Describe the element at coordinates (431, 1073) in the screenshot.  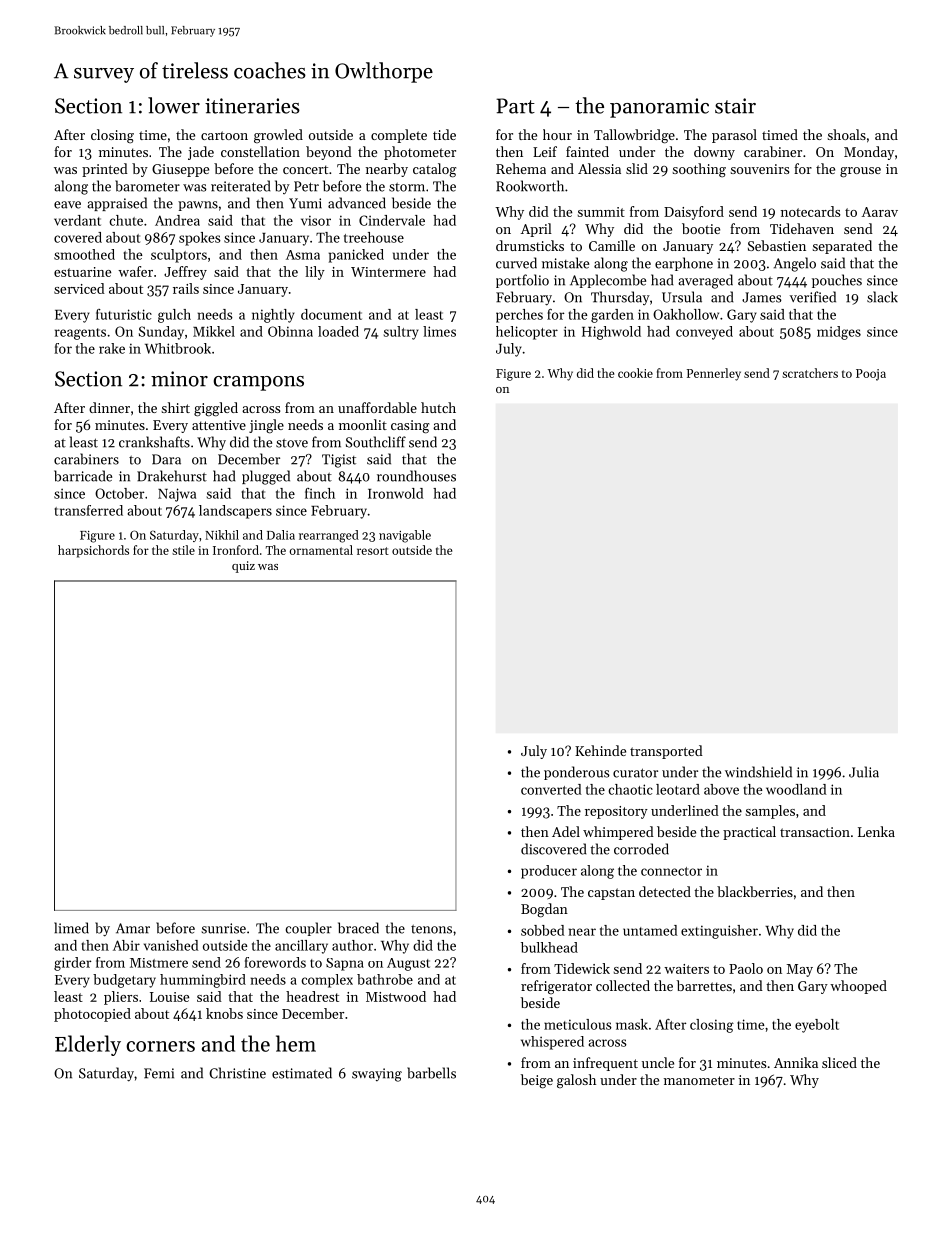
I see `barbells` at that location.
